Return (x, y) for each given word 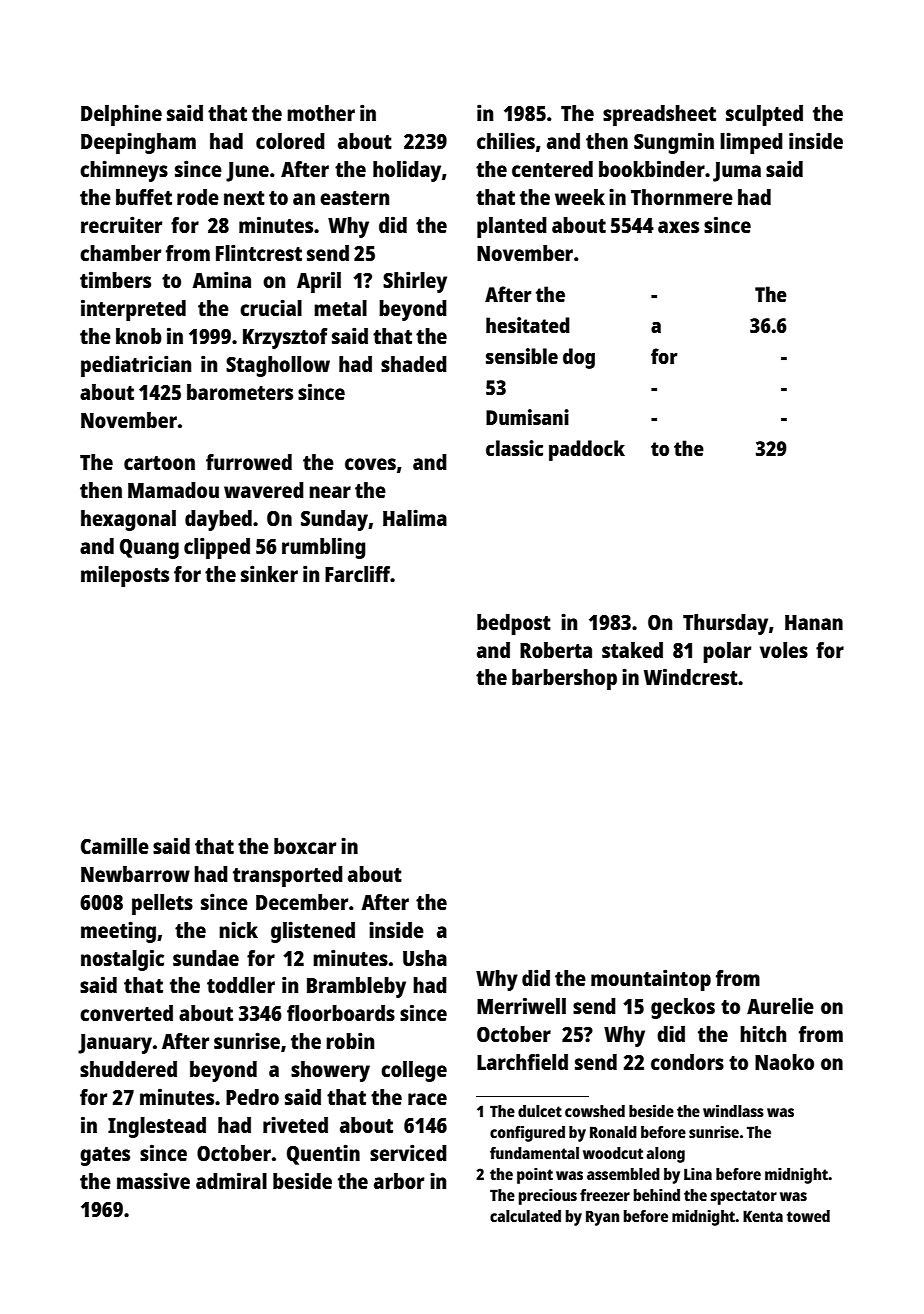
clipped (217, 548)
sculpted (764, 115)
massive (153, 1180)
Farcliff (358, 573)
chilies (506, 140)
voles (784, 650)
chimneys (124, 171)
